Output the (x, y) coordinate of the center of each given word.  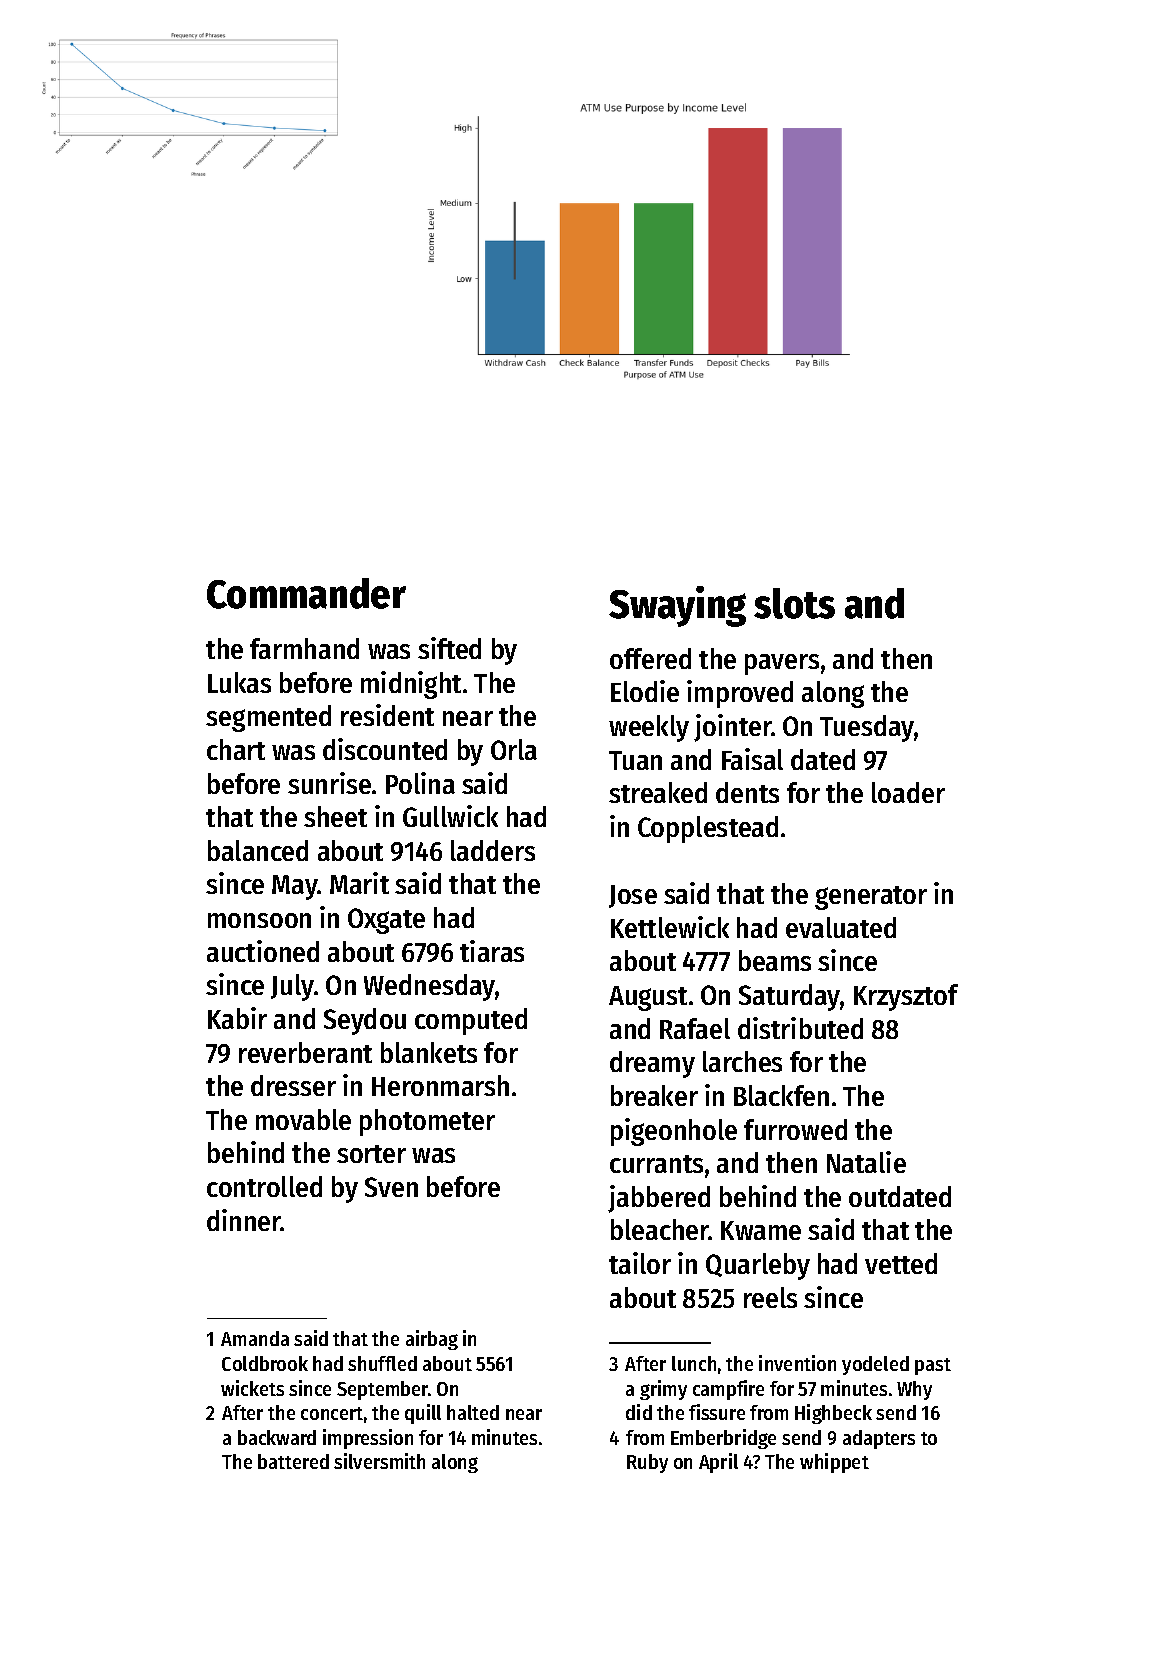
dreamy (652, 1064)
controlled (264, 1186)
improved (740, 694)
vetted (901, 1263)
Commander (306, 593)
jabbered (659, 1199)
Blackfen (781, 1095)
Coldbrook (265, 1363)
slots (794, 603)
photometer (427, 1122)
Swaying (677, 606)
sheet (335, 816)
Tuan (635, 760)
